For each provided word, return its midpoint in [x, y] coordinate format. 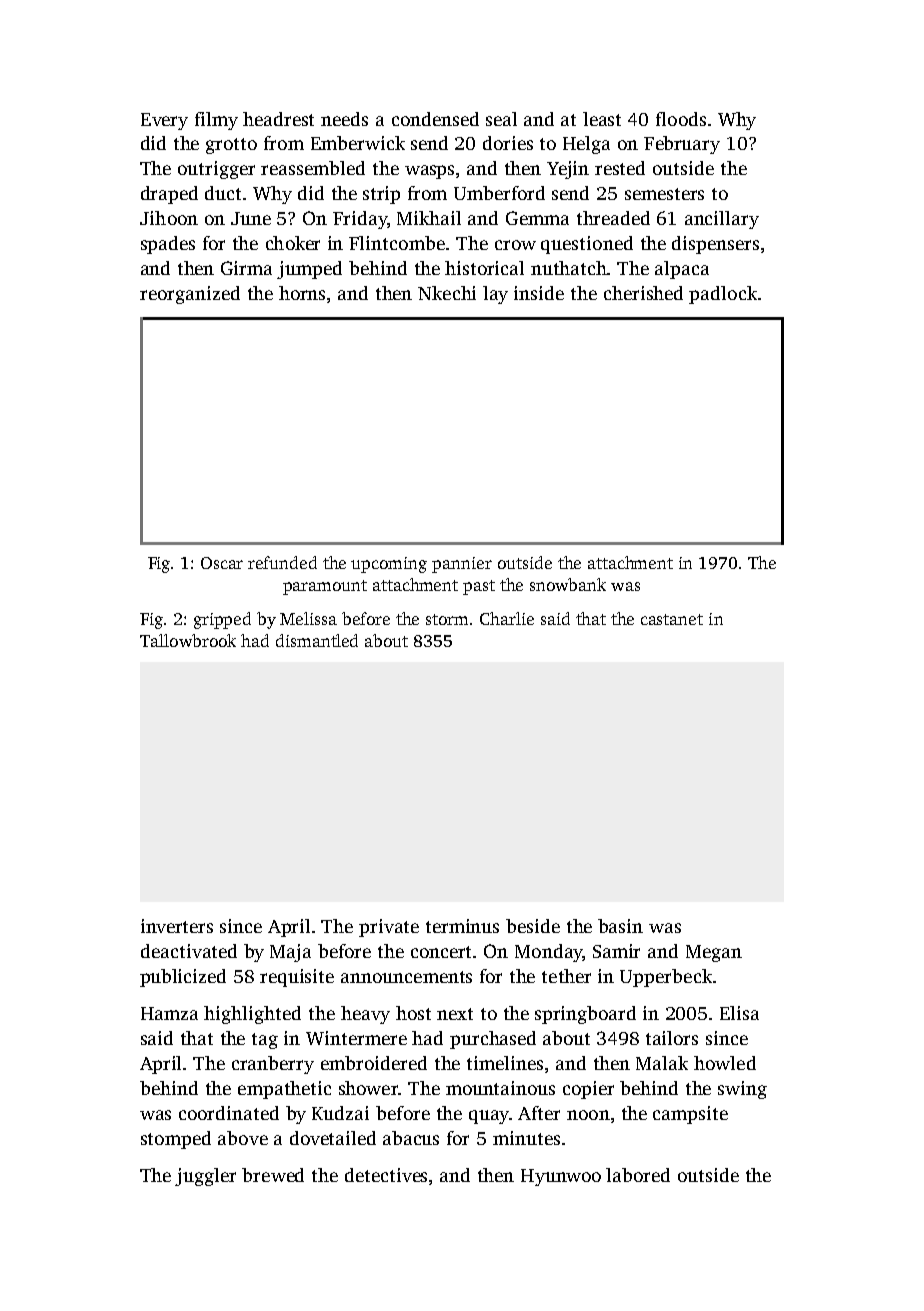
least [602, 119]
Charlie [507, 618]
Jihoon [169, 218]
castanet [672, 619]
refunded [282, 562]
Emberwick [358, 143]
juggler [205, 1177]
